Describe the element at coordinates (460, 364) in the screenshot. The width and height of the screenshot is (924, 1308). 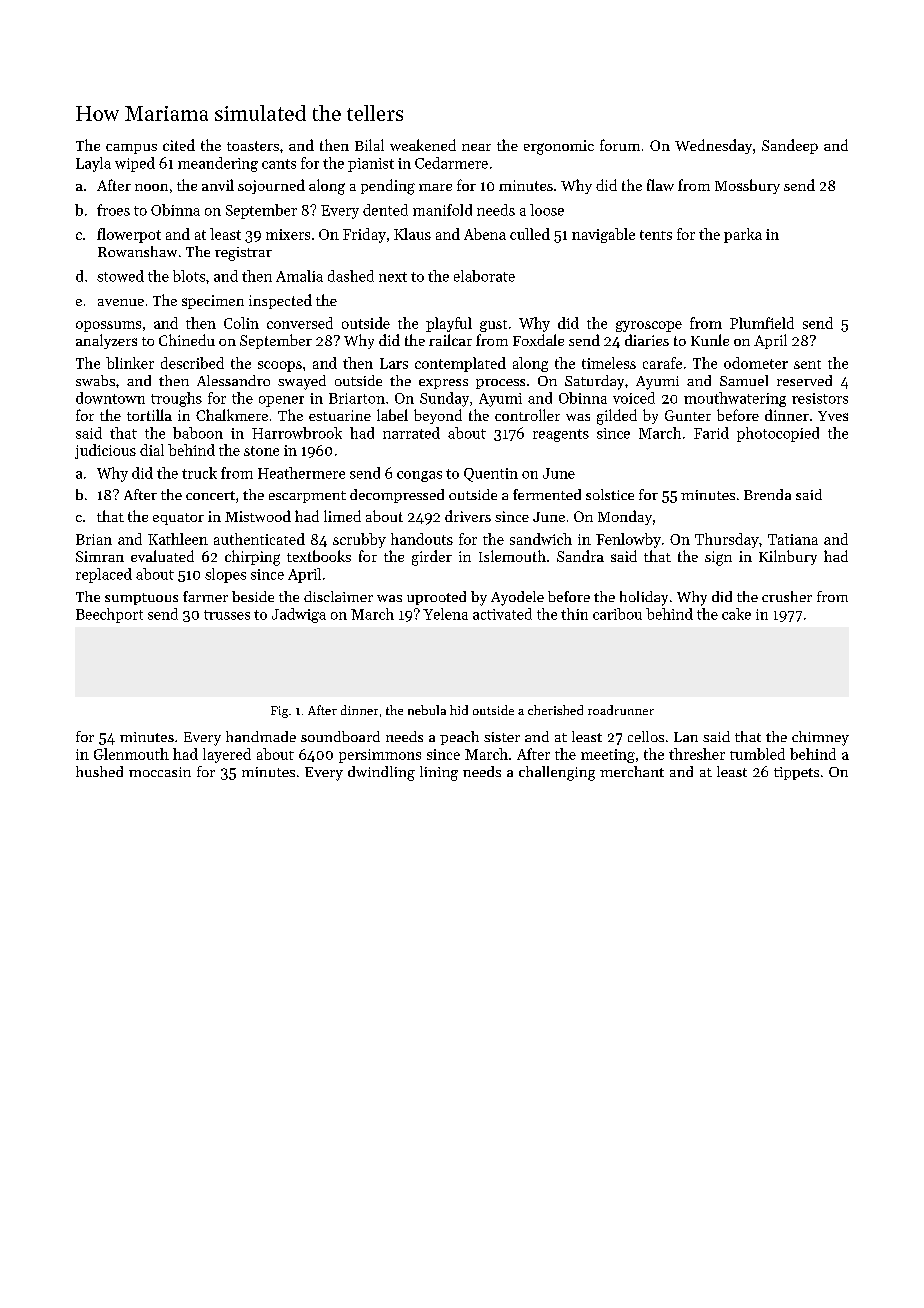
I see `contemplated` at that location.
